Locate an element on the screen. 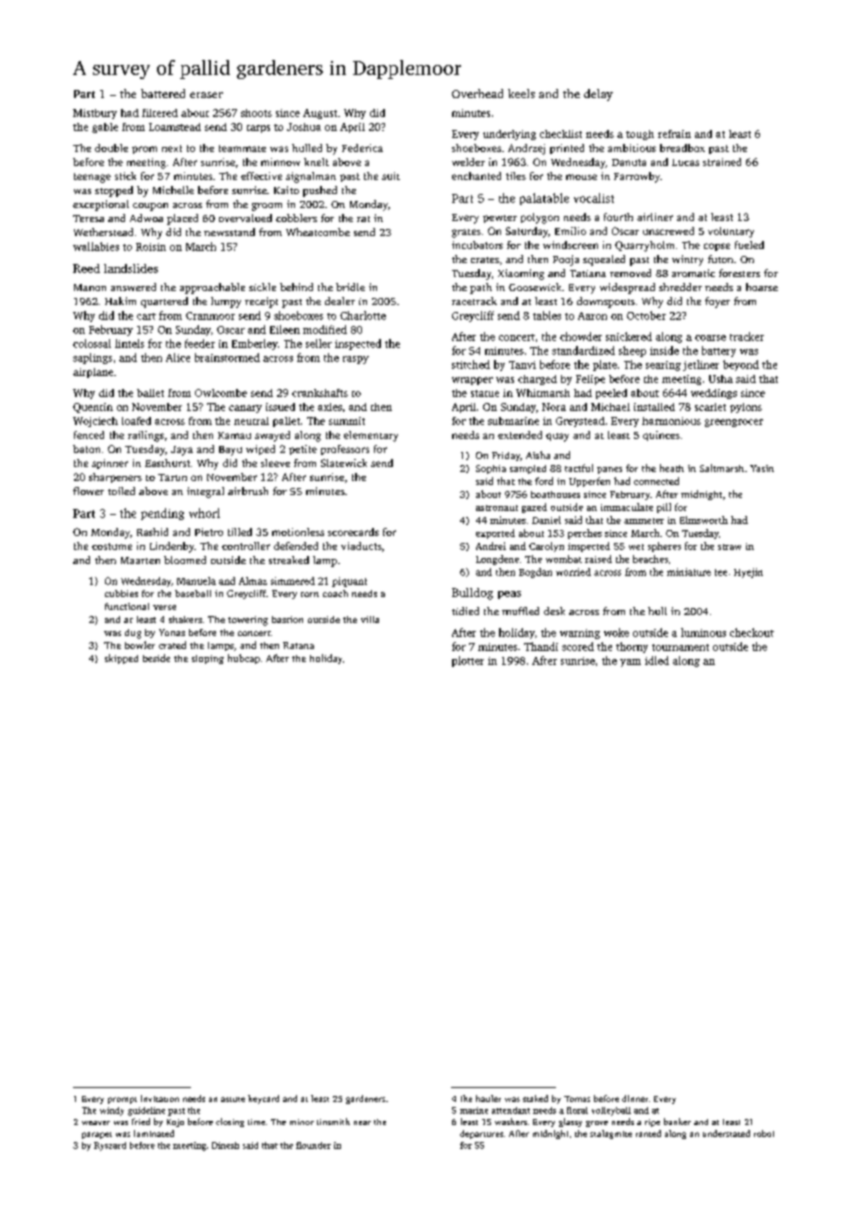 The width and height of the screenshot is (852, 1208). skipped is located at coordinates (121, 659).
